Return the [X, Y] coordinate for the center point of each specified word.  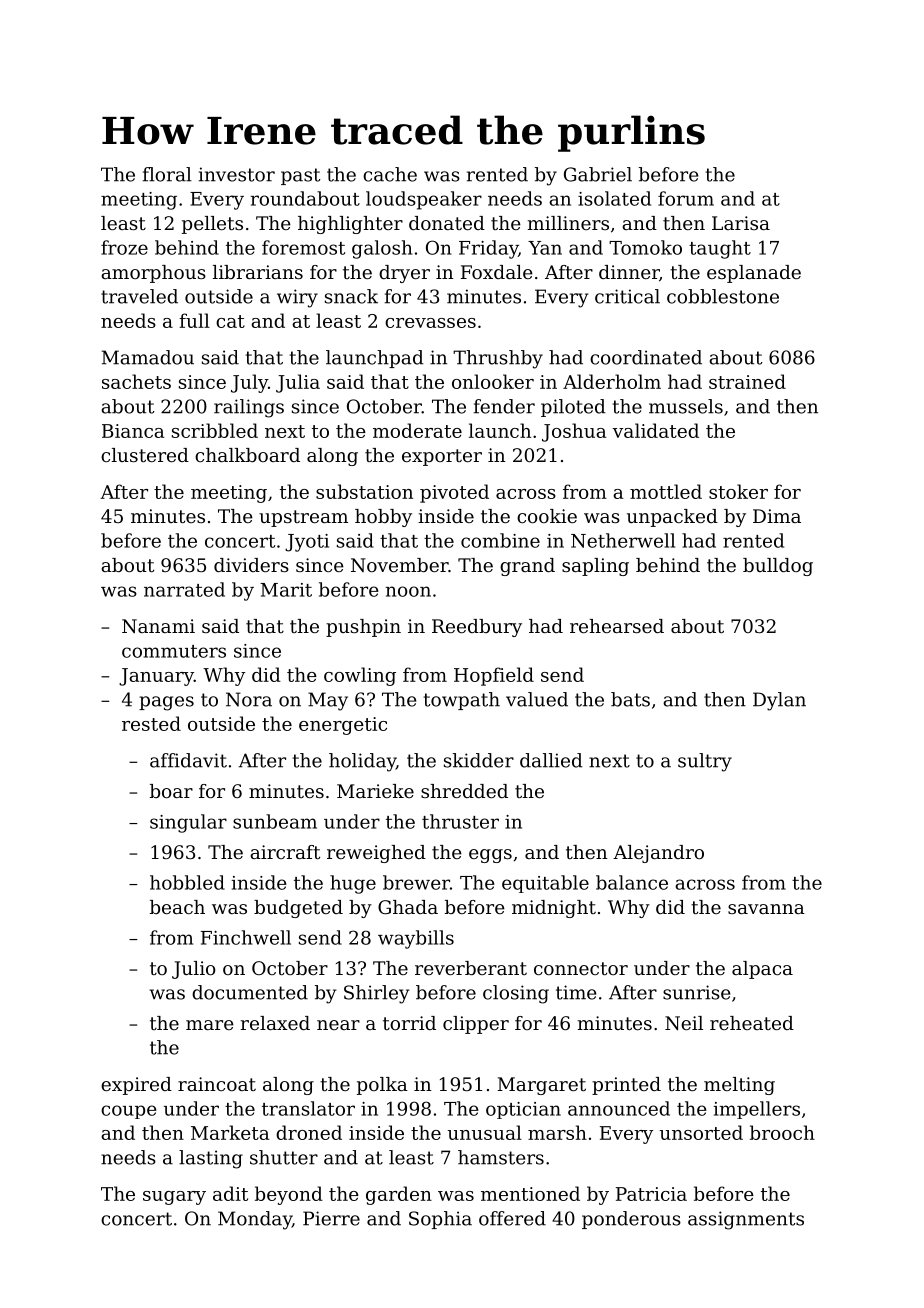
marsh [557, 1132]
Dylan [779, 701]
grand [527, 567]
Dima [777, 516]
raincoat [217, 1084]
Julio [194, 970]
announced [619, 1108]
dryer [404, 274]
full [194, 320]
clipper [476, 1025]
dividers [251, 565]
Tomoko [645, 247]
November [399, 565]
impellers [756, 1110]
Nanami [158, 626]
